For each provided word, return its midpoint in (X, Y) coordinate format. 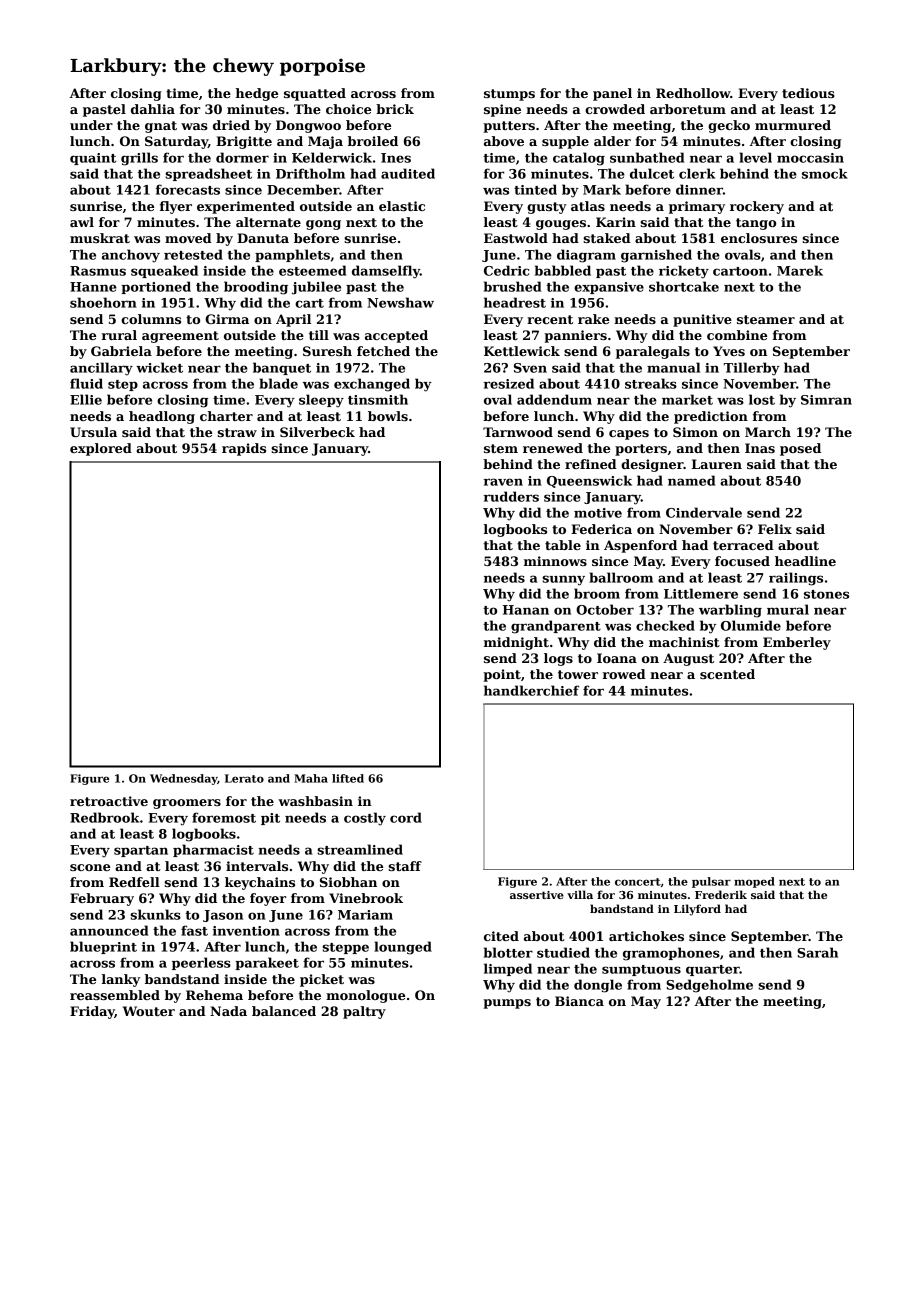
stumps (509, 95)
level (755, 157)
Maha (311, 778)
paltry (364, 1012)
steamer (766, 319)
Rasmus (98, 271)
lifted (348, 778)
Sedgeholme (709, 986)
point (502, 675)
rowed (624, 674)
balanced (284, 1011)
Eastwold (516, 238)
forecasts (188, 189)
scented (727, 674)
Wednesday (183, 779)
